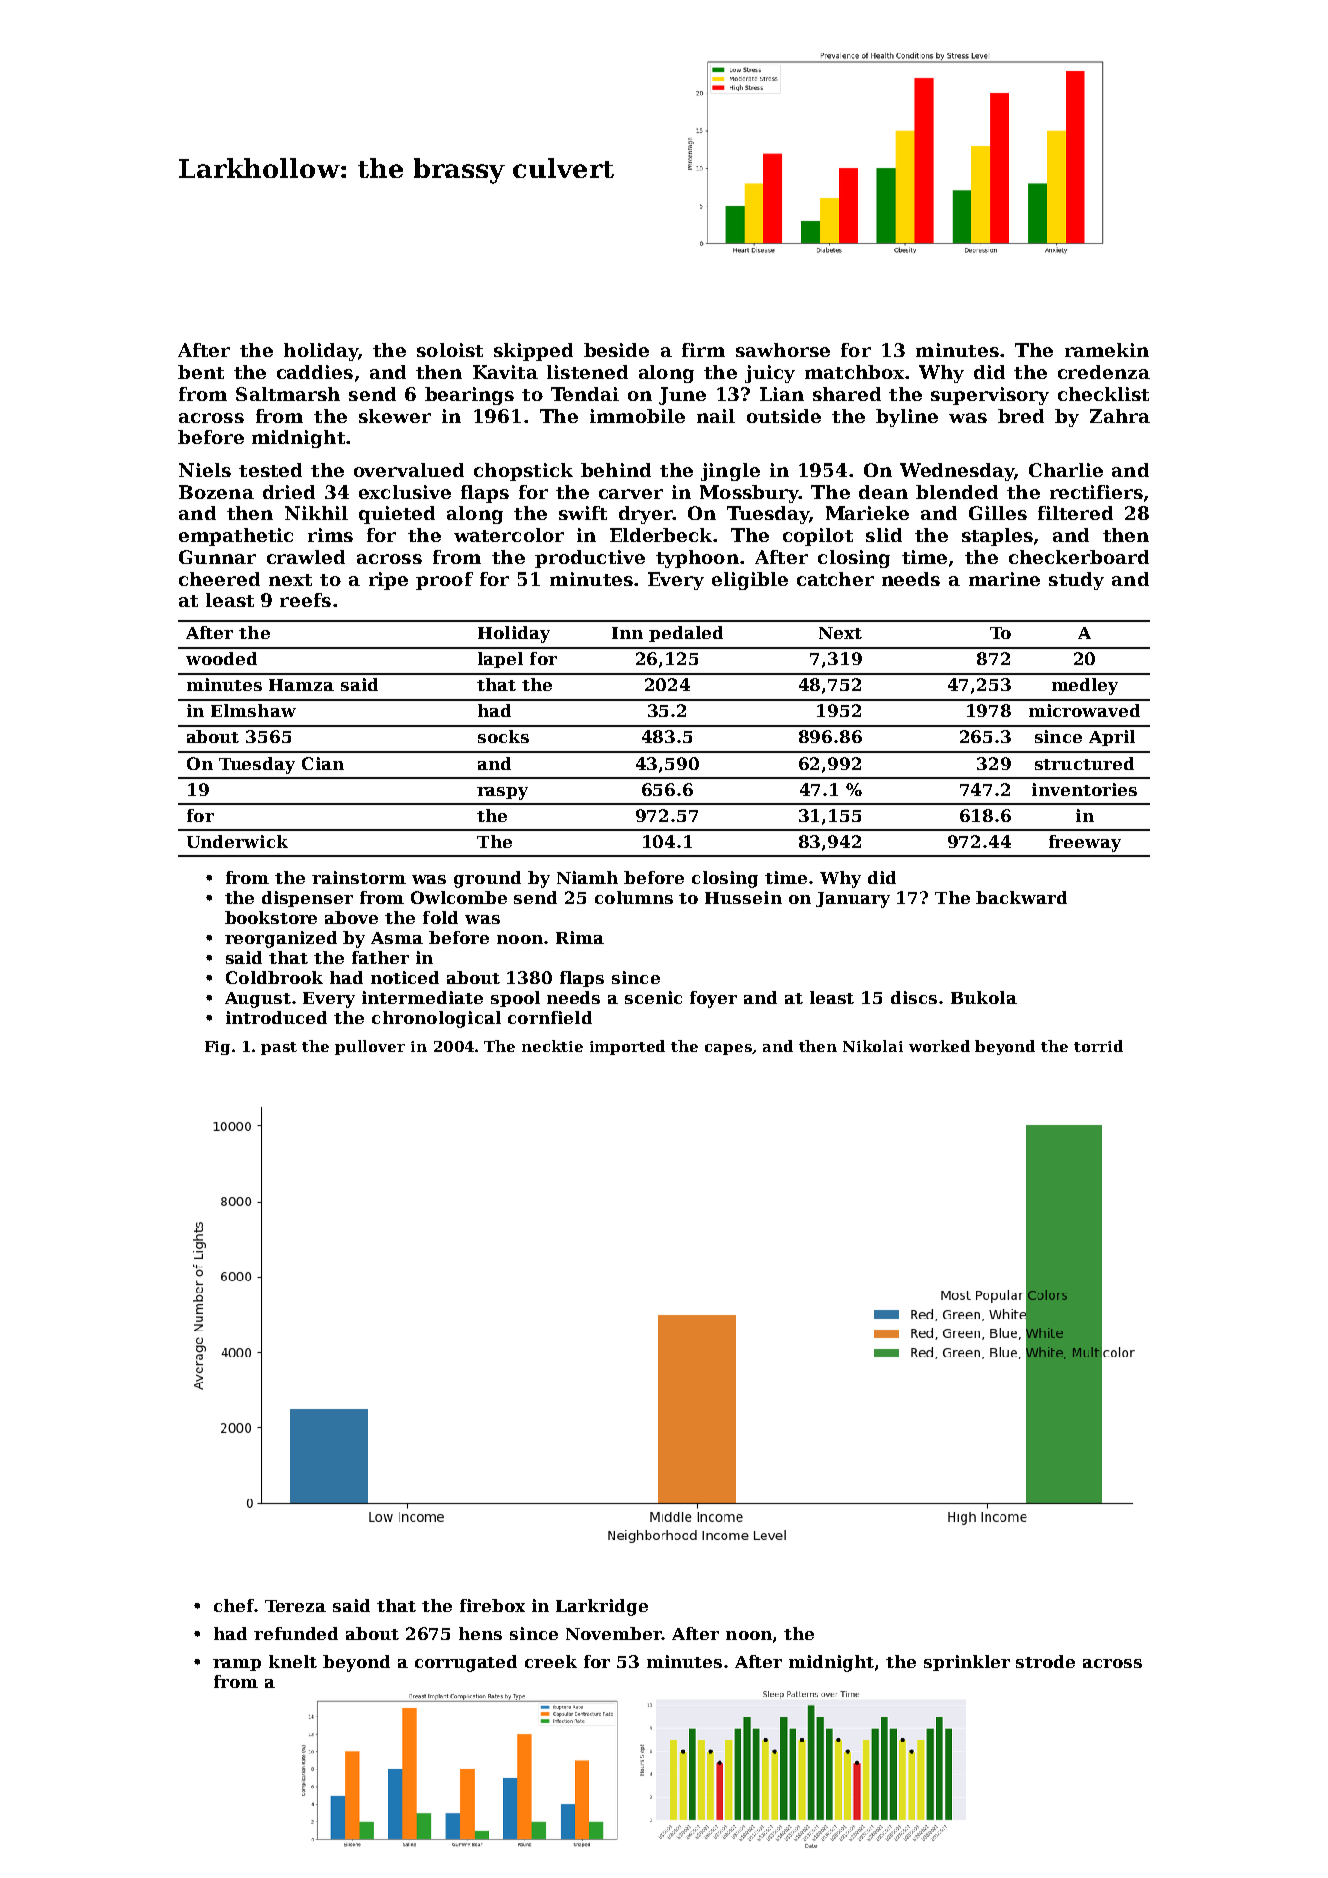 The height and width of the screenshot is (1878, 1328). What do you see at coordinates (1120, 416) in the screenshot?
I see `Zahra` at bounding box center [1120, 416].
